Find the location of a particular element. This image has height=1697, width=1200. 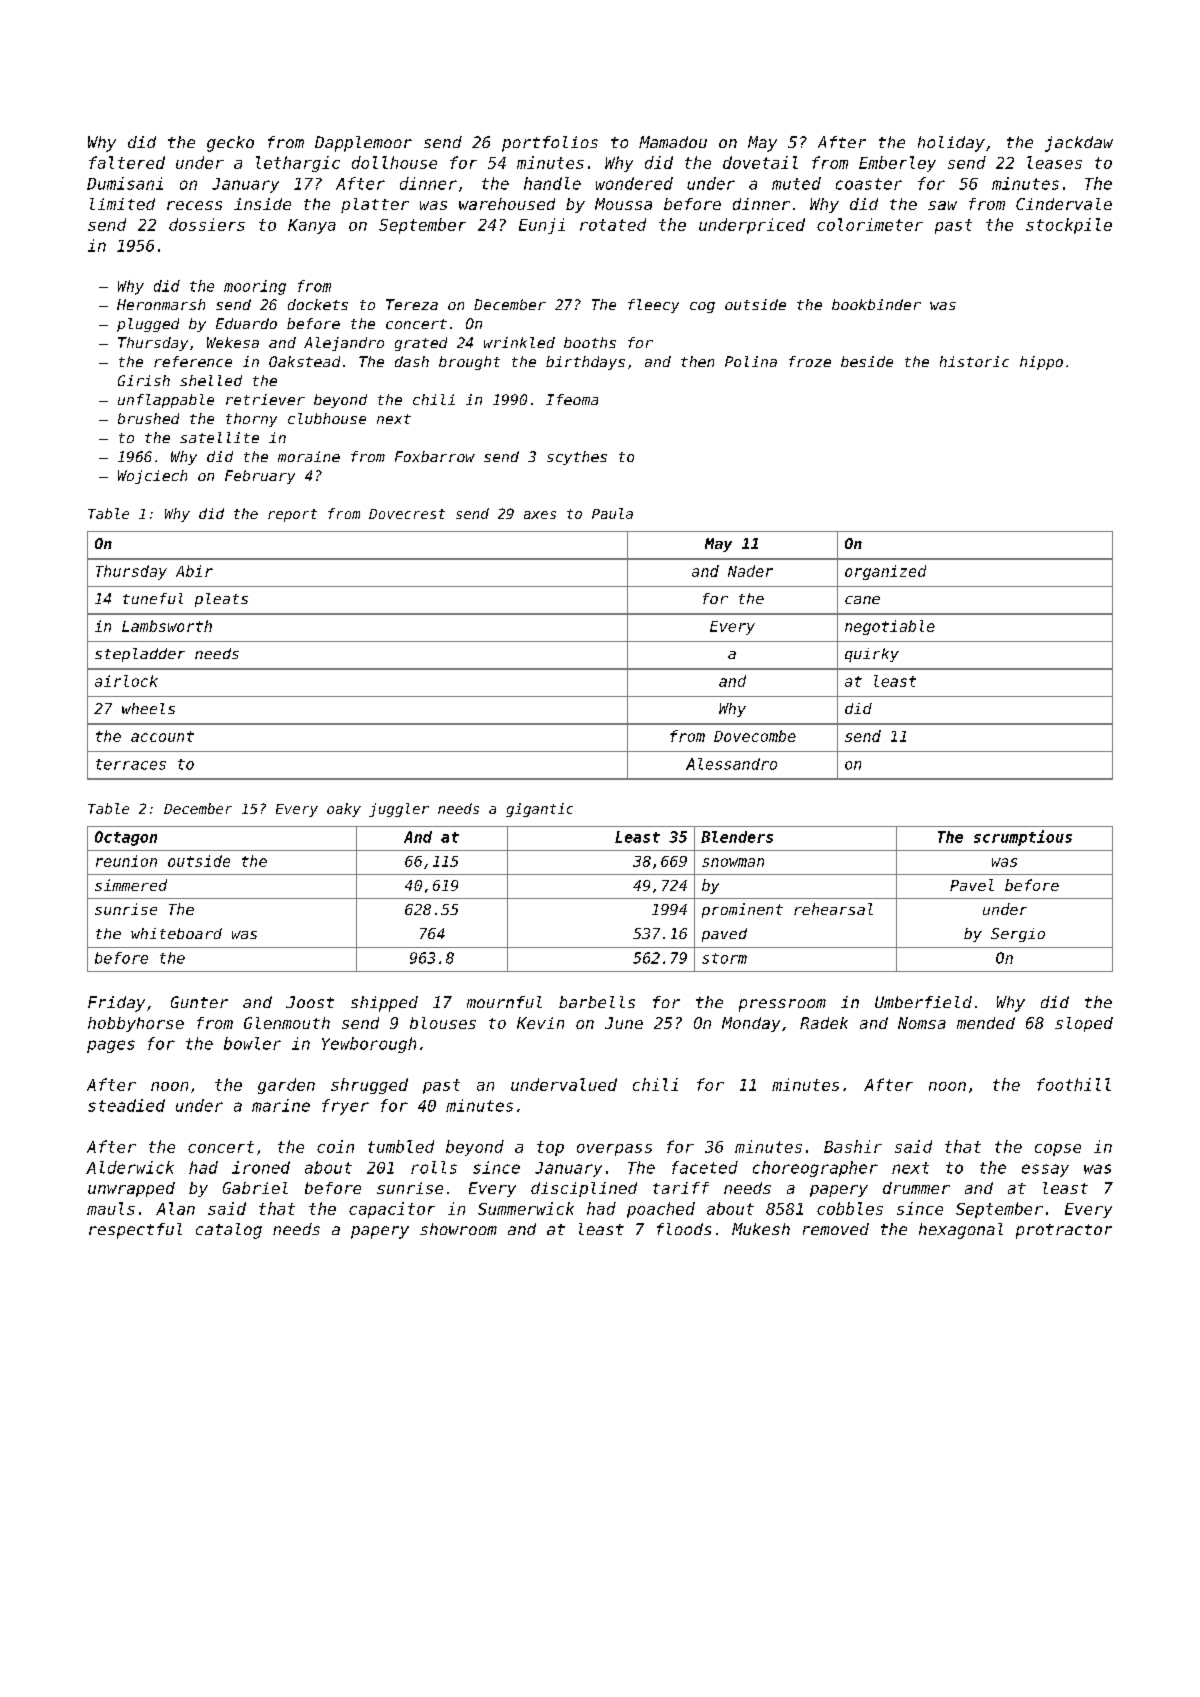

faltered is located at coordinates (127, 162).
